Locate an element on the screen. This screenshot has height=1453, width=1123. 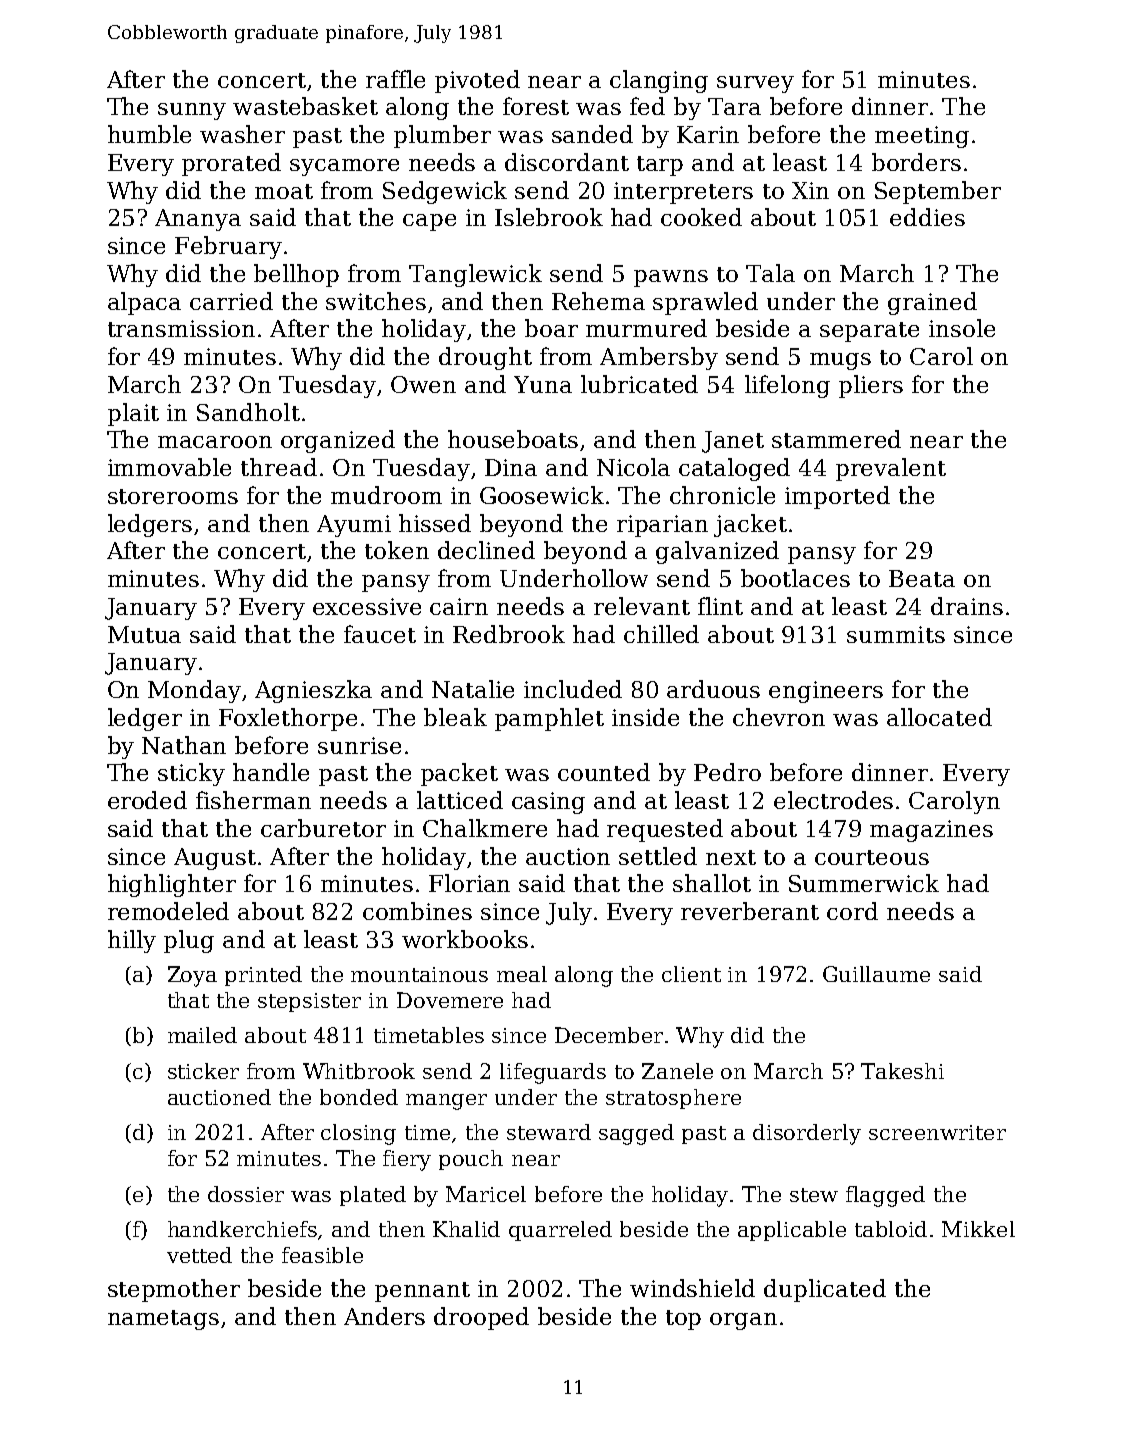
alpaca is located at coordinates (144, 303).
